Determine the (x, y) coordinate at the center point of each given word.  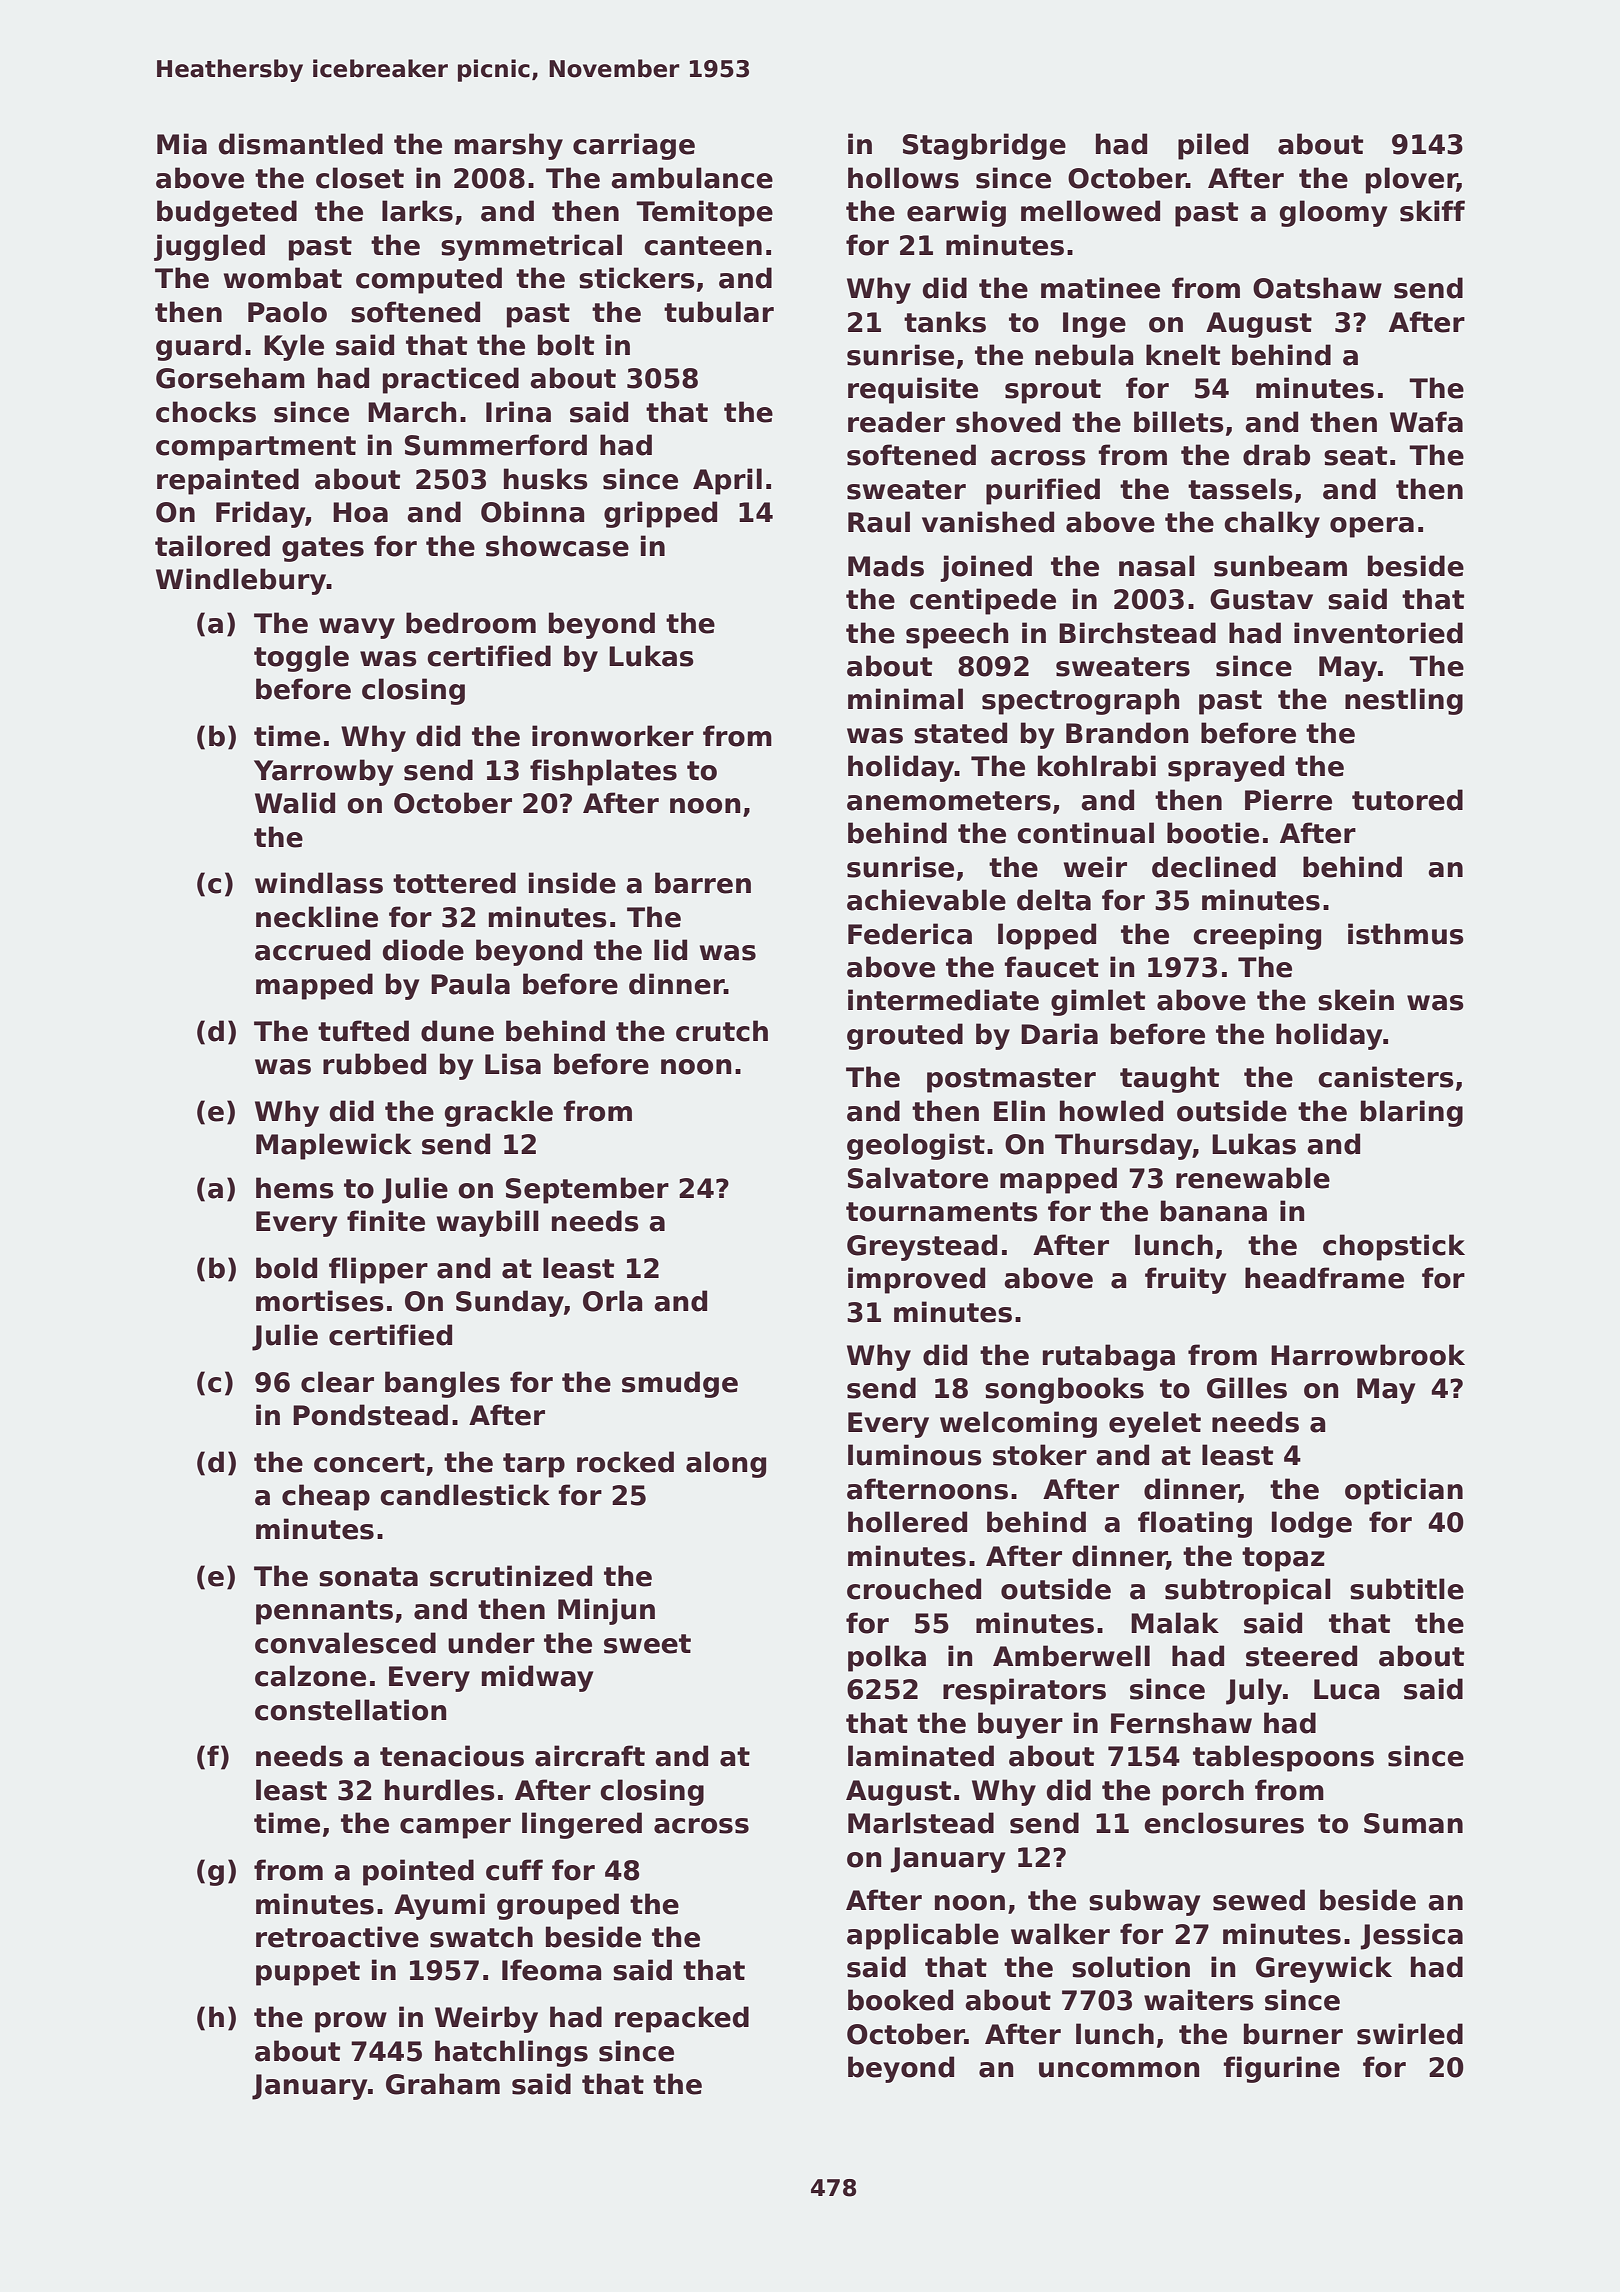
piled (1213, 146)
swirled (1410, 2034)
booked (900, 2000)
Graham (443, 2084)
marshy (509, 146)
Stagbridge (984, 146)
